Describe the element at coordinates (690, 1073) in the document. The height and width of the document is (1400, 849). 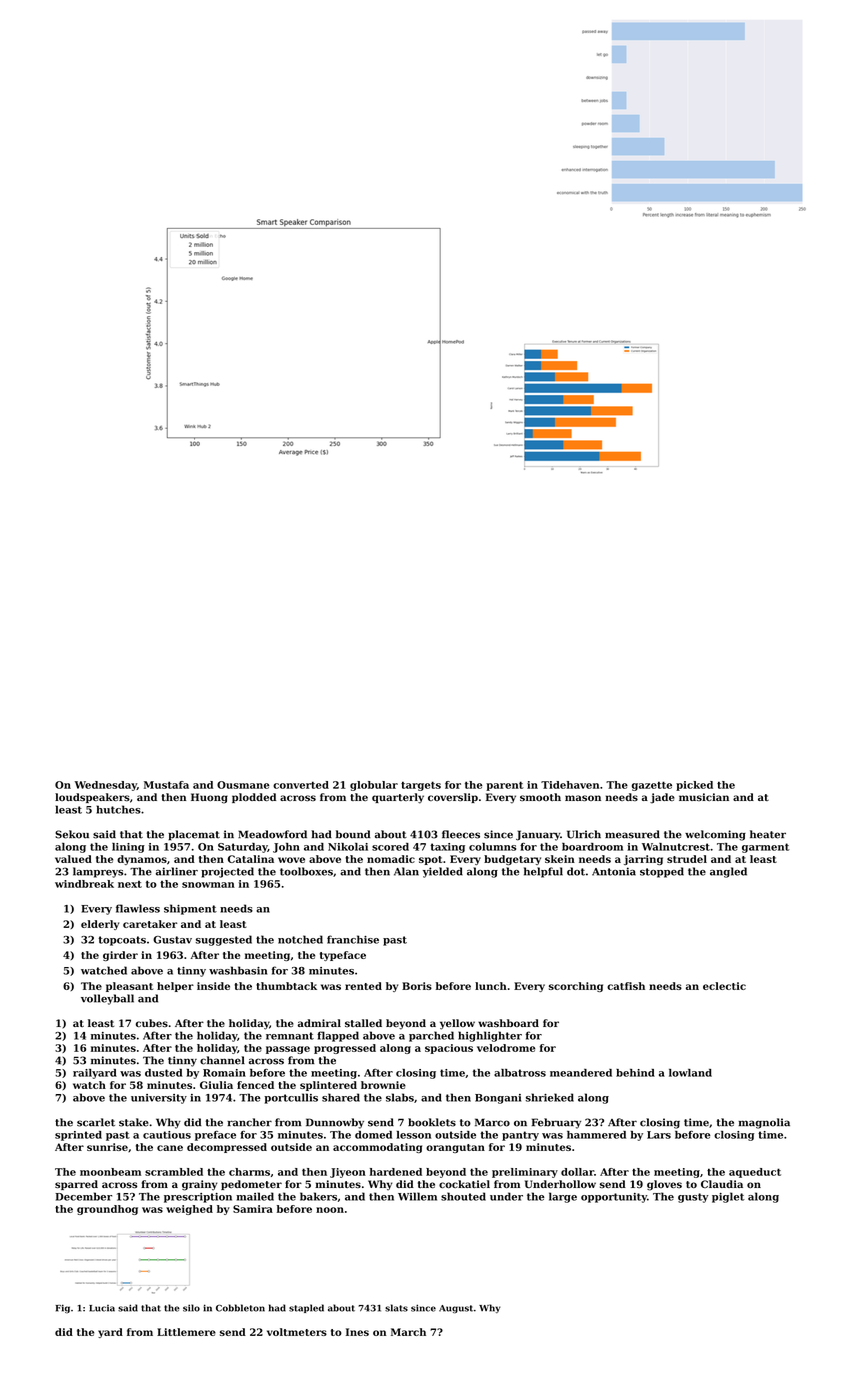
I see `lowland` at that location.
